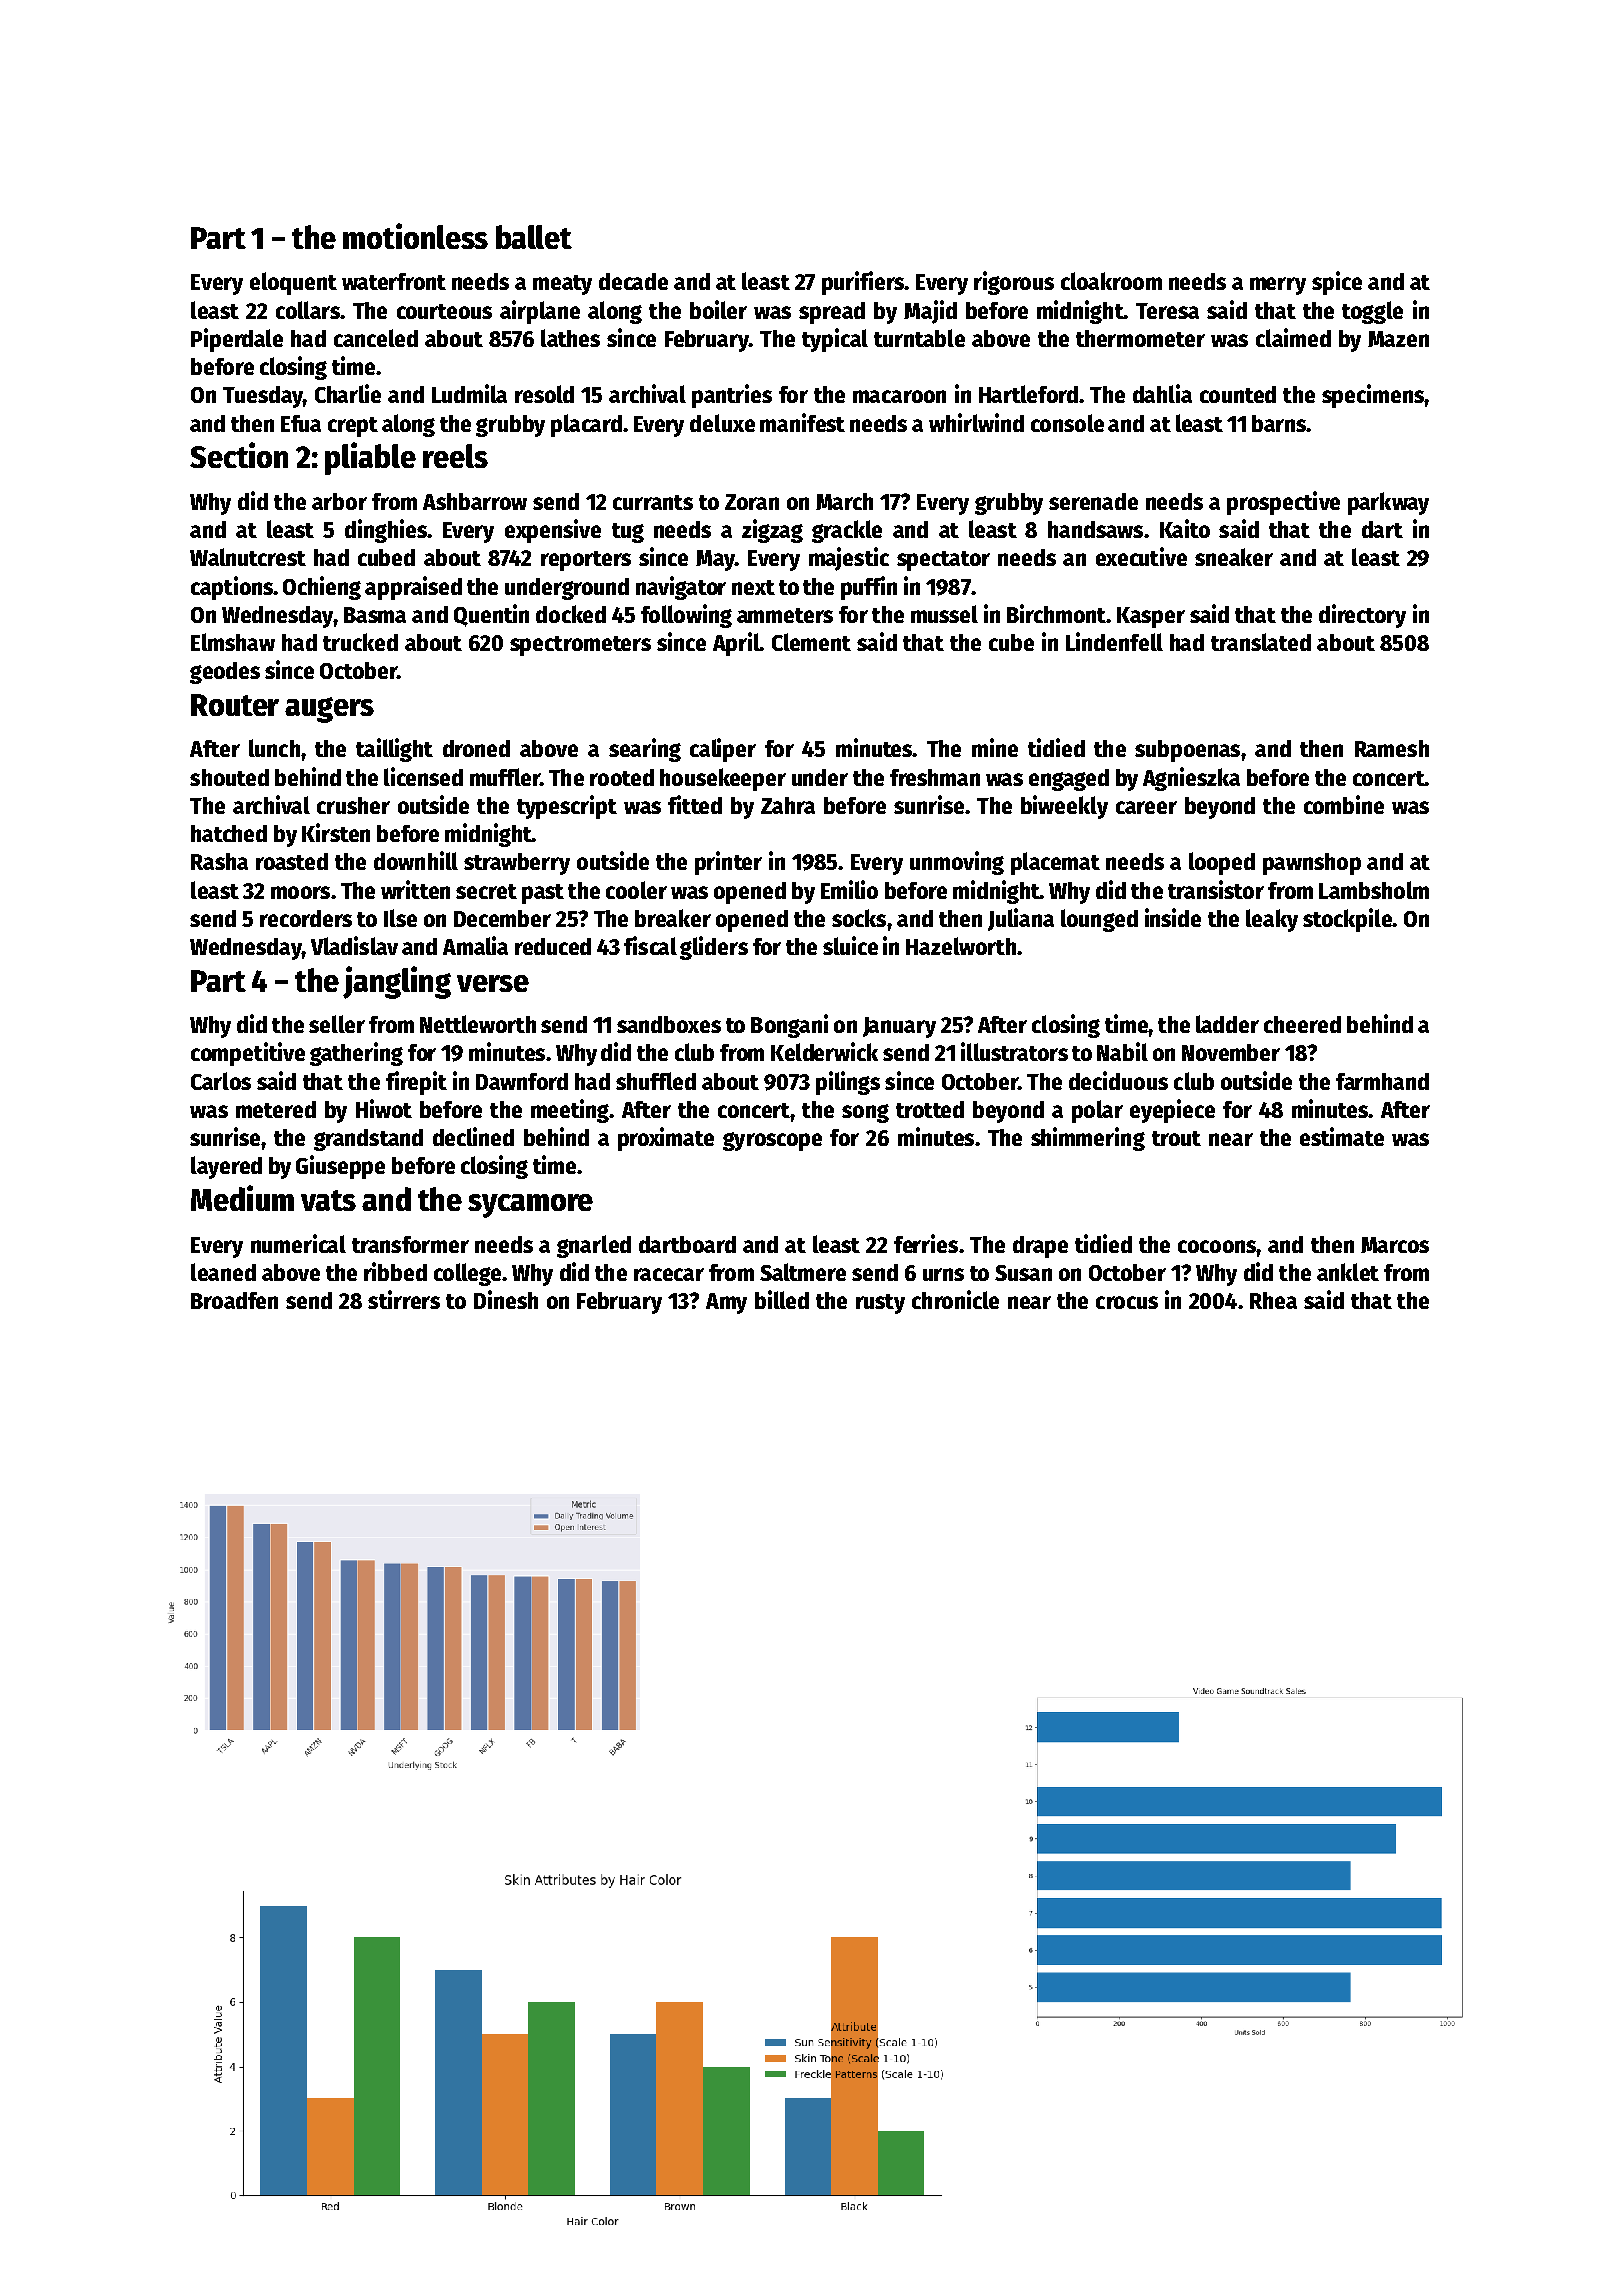 This image has width=1620, height=2292. Describe the element at coordinates (229, 777) in the image. I see `shouted` at that location.
